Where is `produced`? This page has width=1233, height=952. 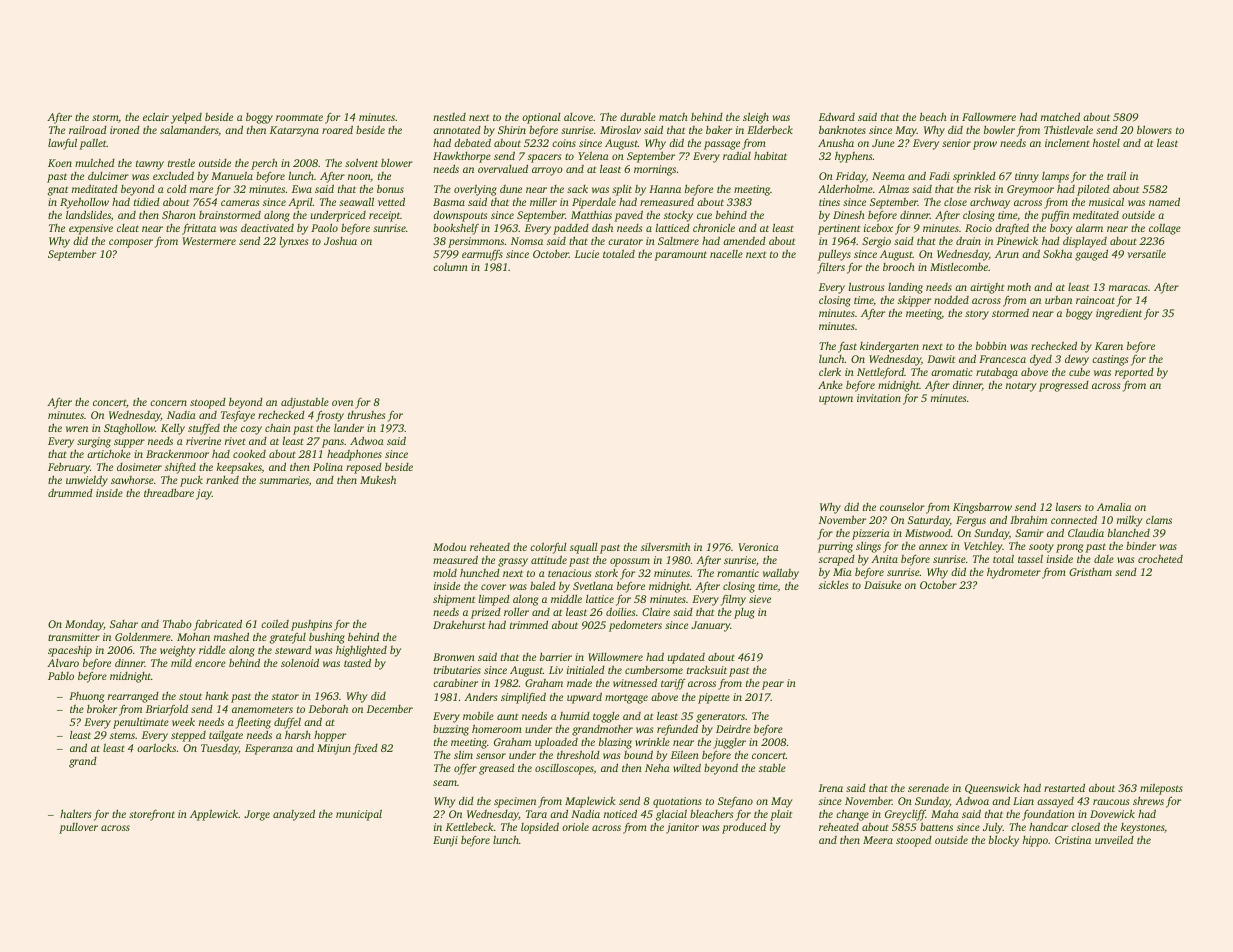 produced is located at coordinates (744, 828).
